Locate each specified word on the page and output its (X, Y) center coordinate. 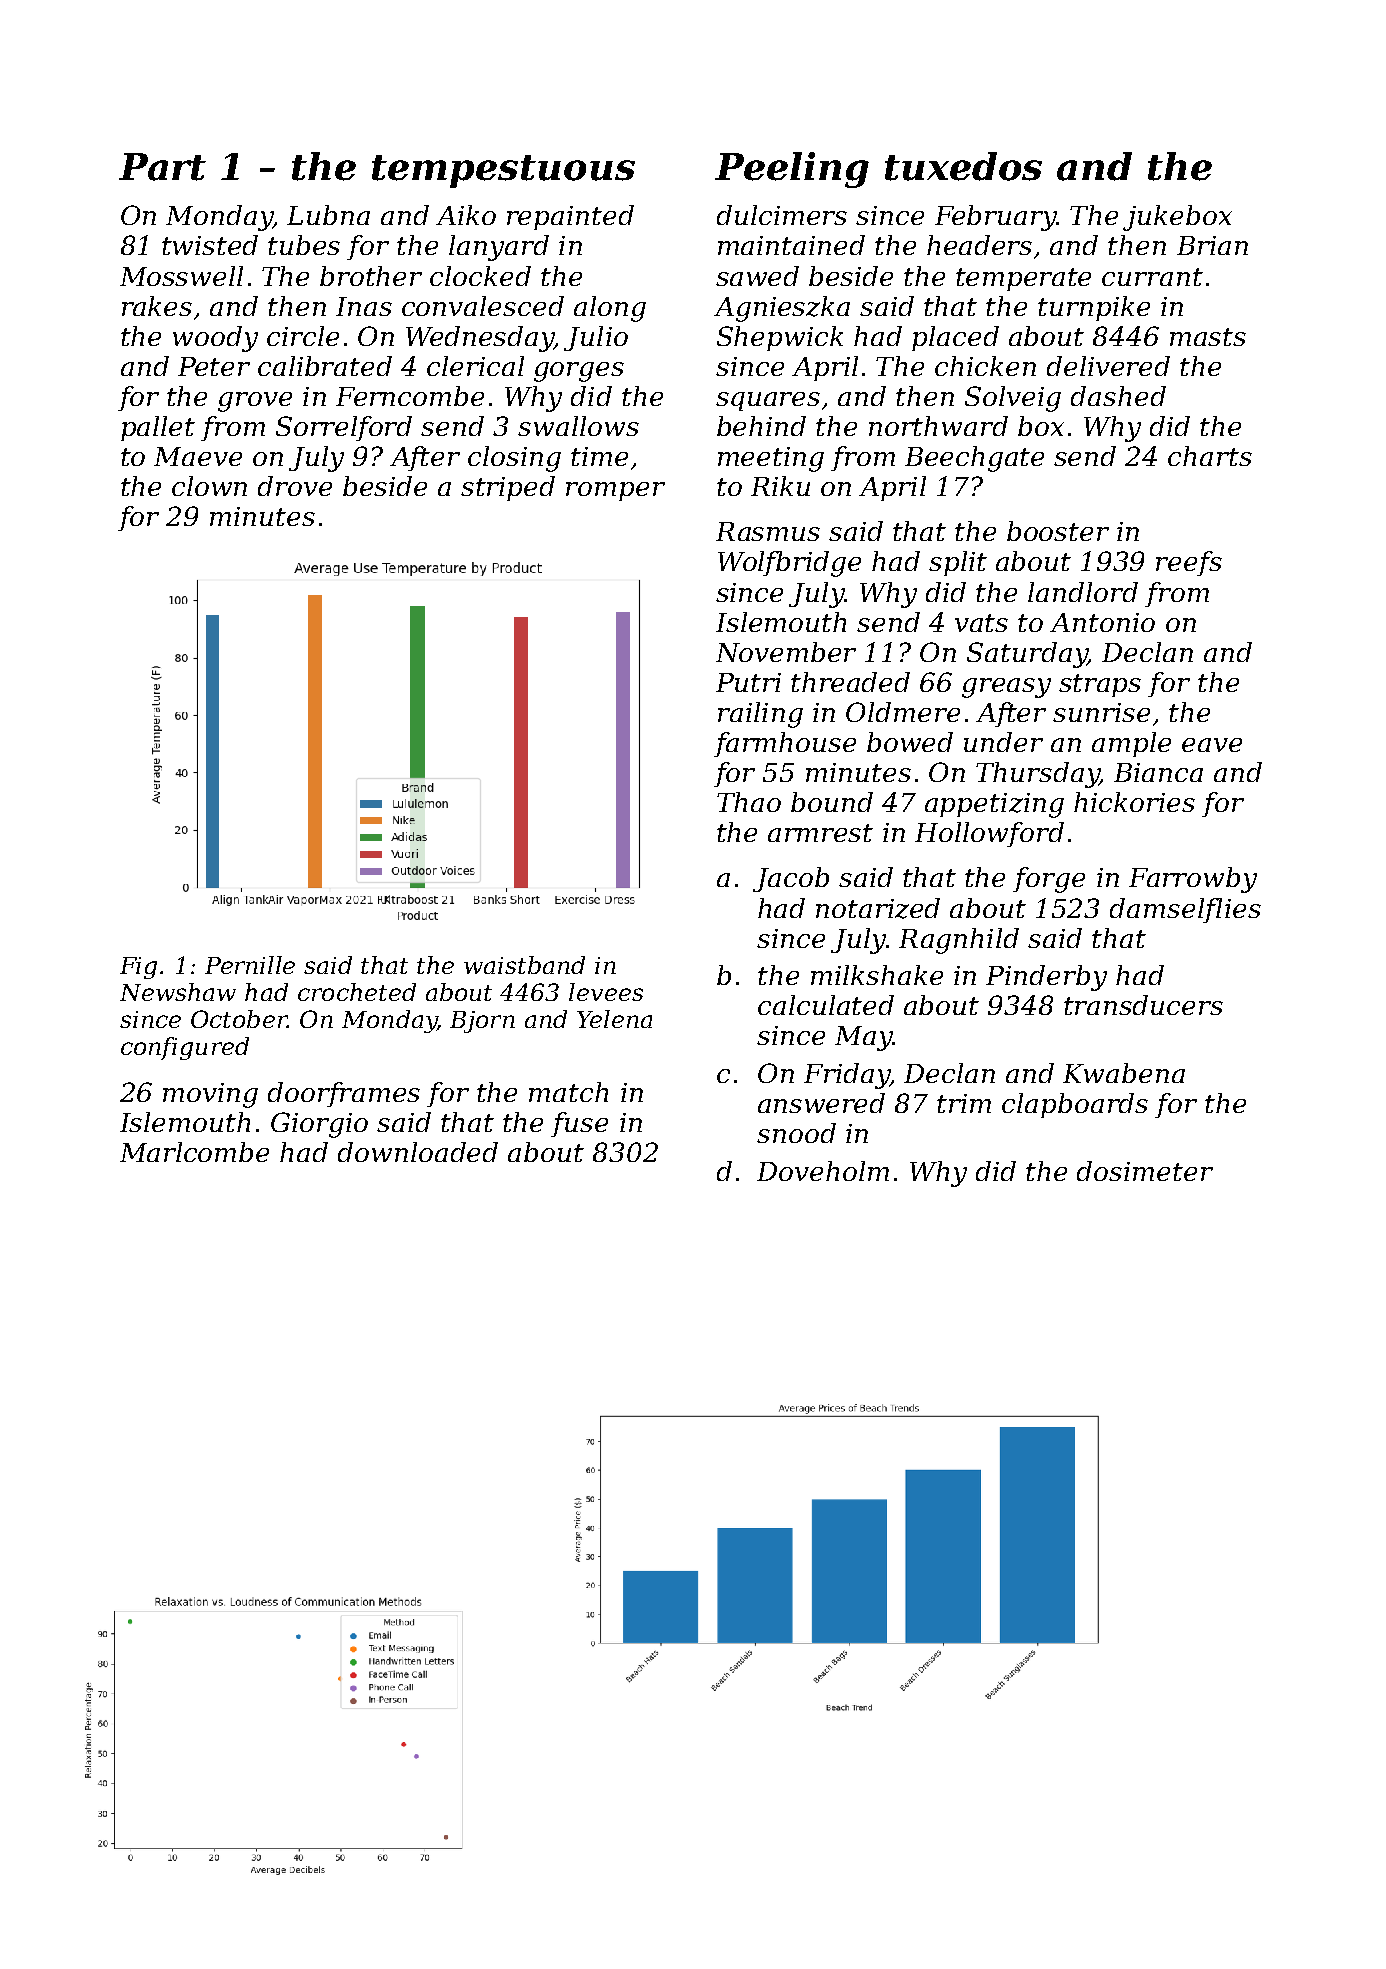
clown (209, 486)
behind (761, 426)
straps (1100, 685)
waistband (524, 965)
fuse (579, 1124)
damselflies (1185, 910)
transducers (1143, 1005)
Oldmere (903, 712)
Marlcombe (194, 1152)
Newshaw (178, 992)
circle (303, 336)
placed (955, 338)
